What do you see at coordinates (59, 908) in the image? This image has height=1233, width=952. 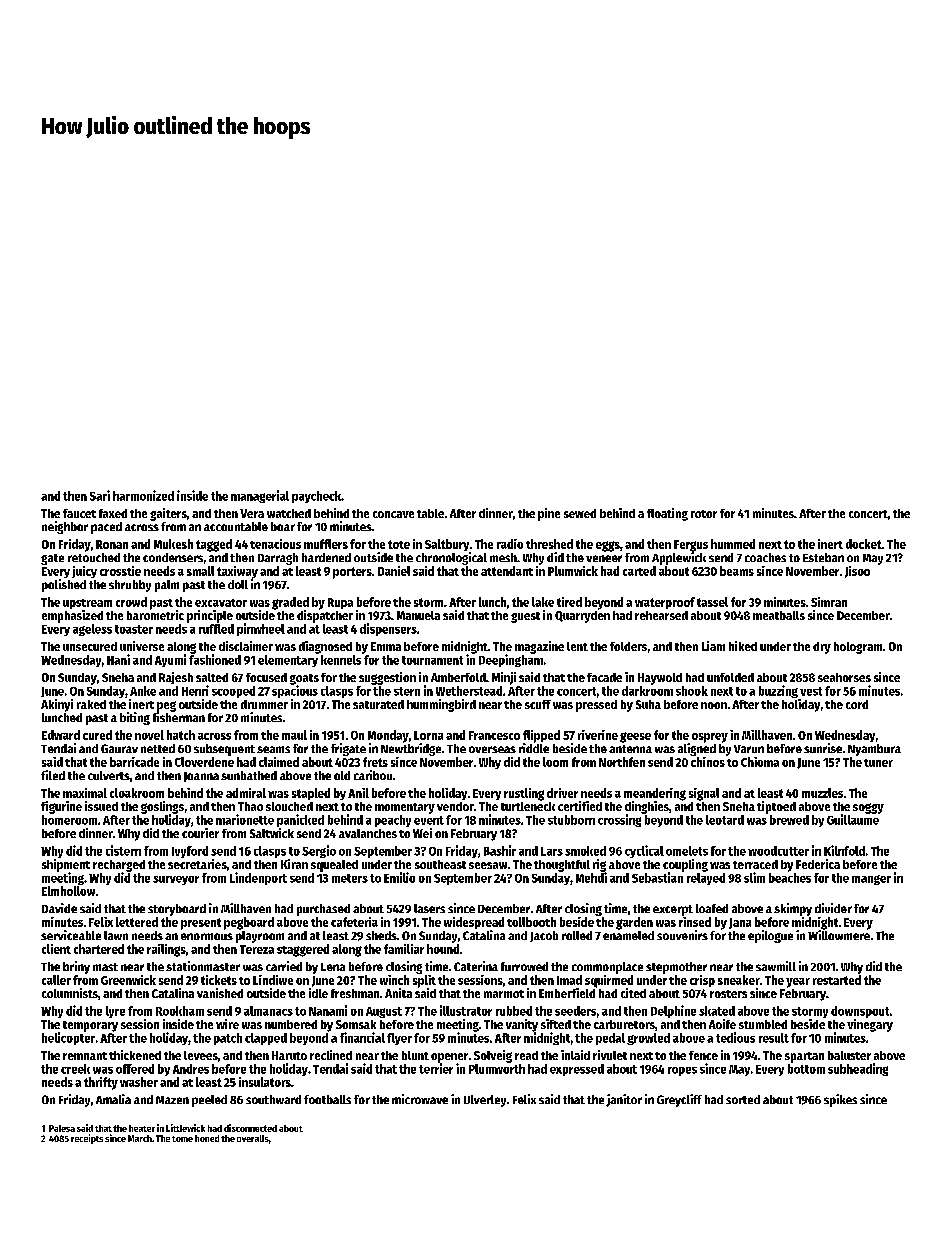 I see `Davide` at bounding box center [59, 908].
